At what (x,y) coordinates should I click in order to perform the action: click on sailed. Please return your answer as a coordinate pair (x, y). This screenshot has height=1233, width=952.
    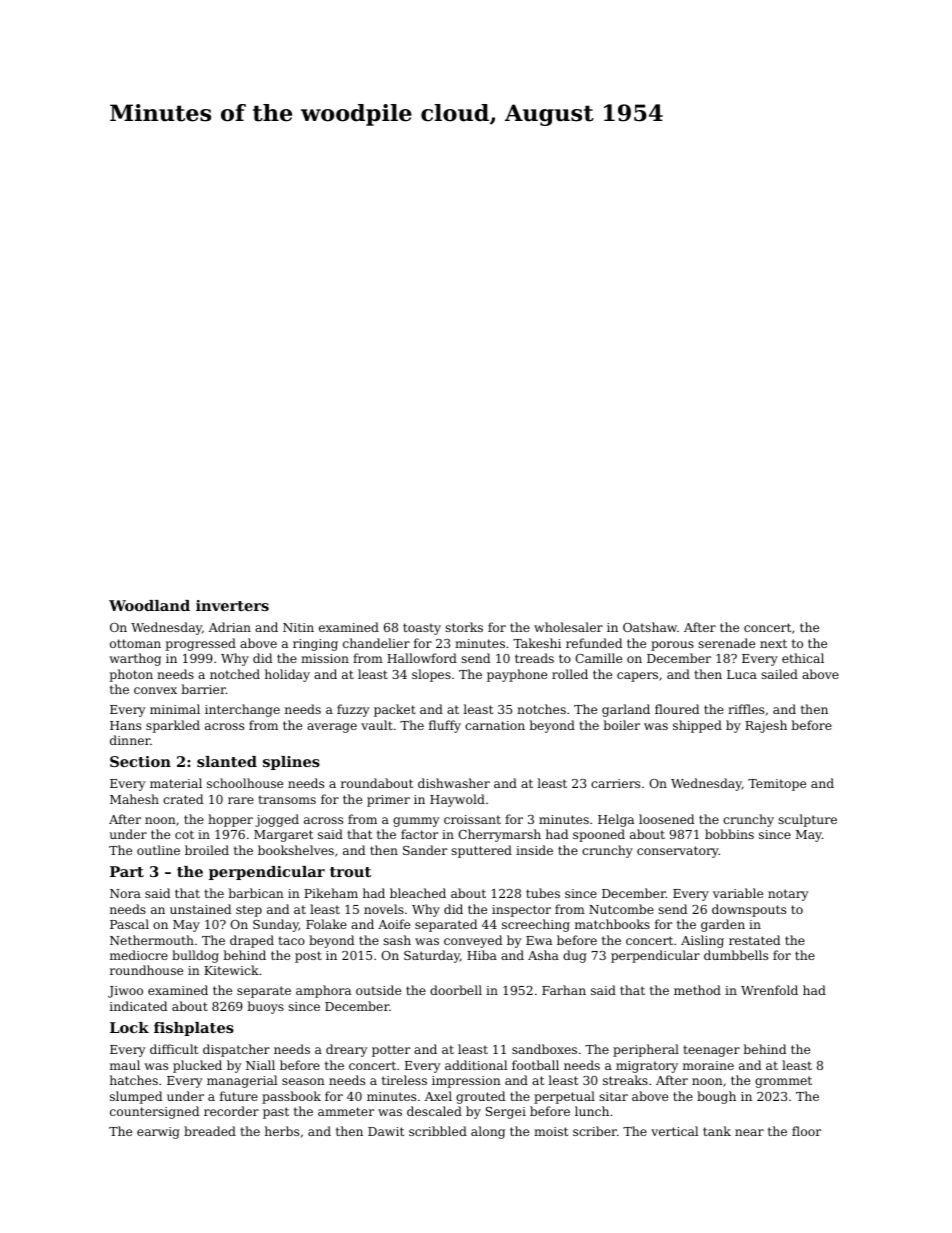
    Looking at the image, I should click on (779, 674).
